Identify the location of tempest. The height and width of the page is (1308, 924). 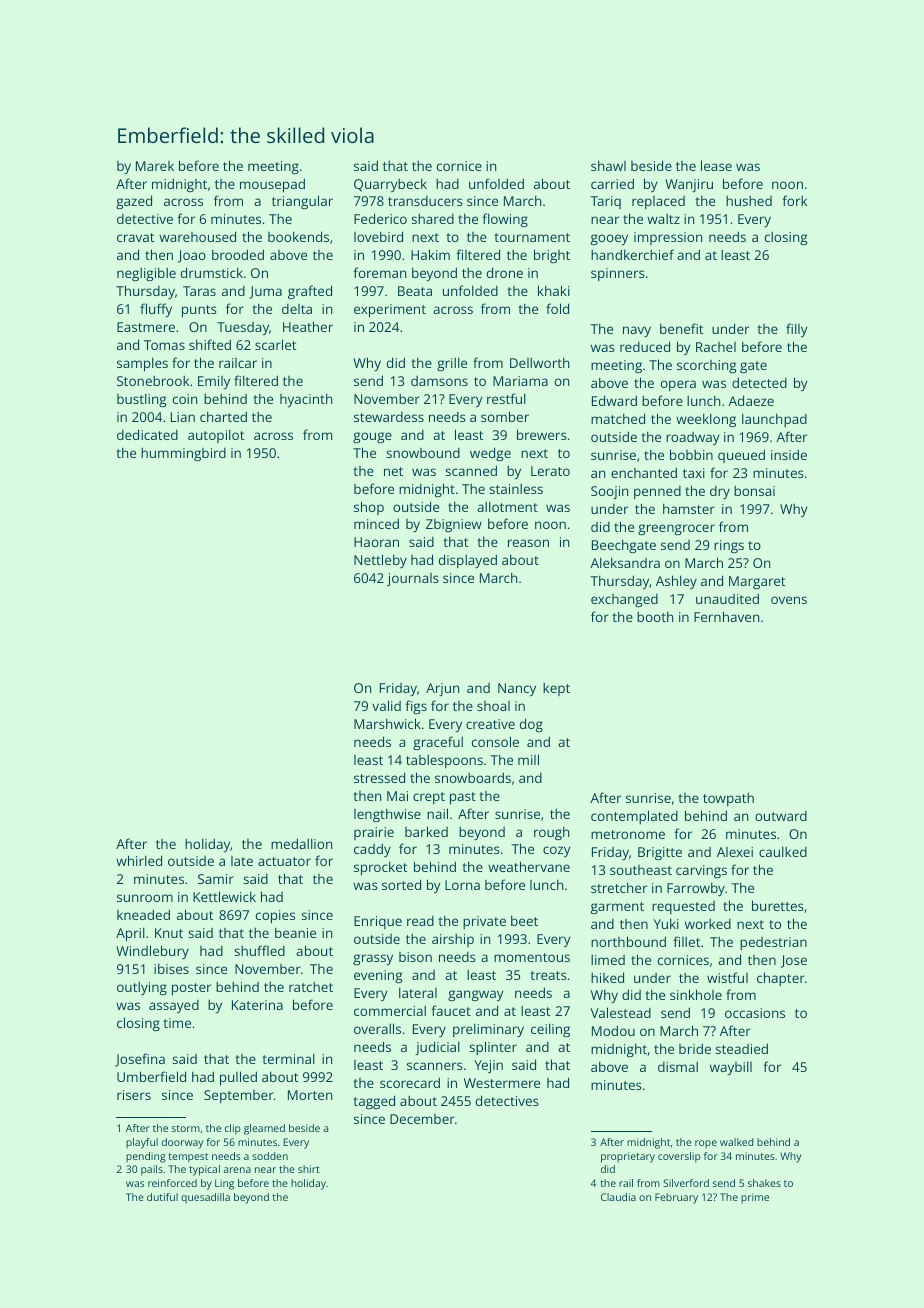
(188, 1158).
